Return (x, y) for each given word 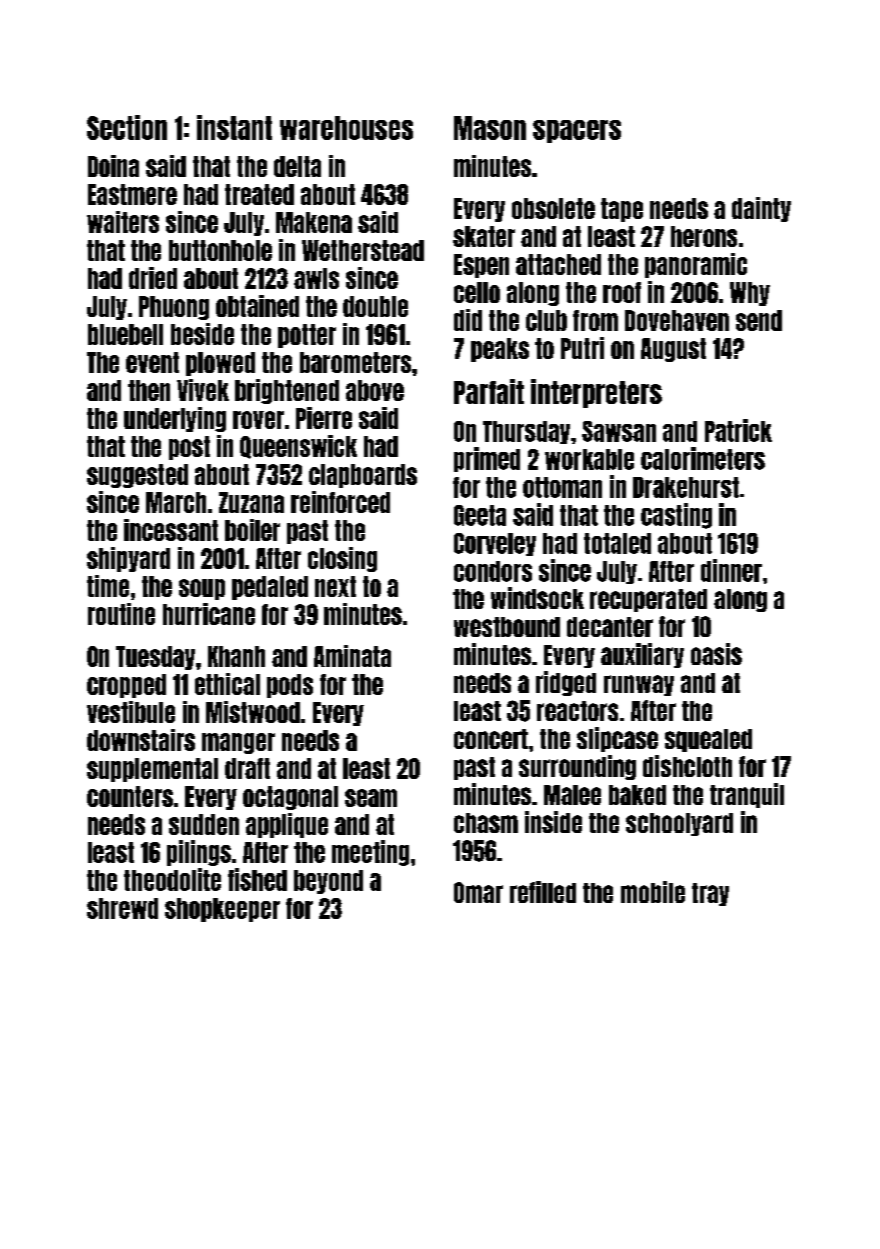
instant (234, 127)
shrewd (122, 908)
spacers (577, 131)
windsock (537, 598)
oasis (716, 654)
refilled (543, 892)
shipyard (128, 559)
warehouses (346, 128)
